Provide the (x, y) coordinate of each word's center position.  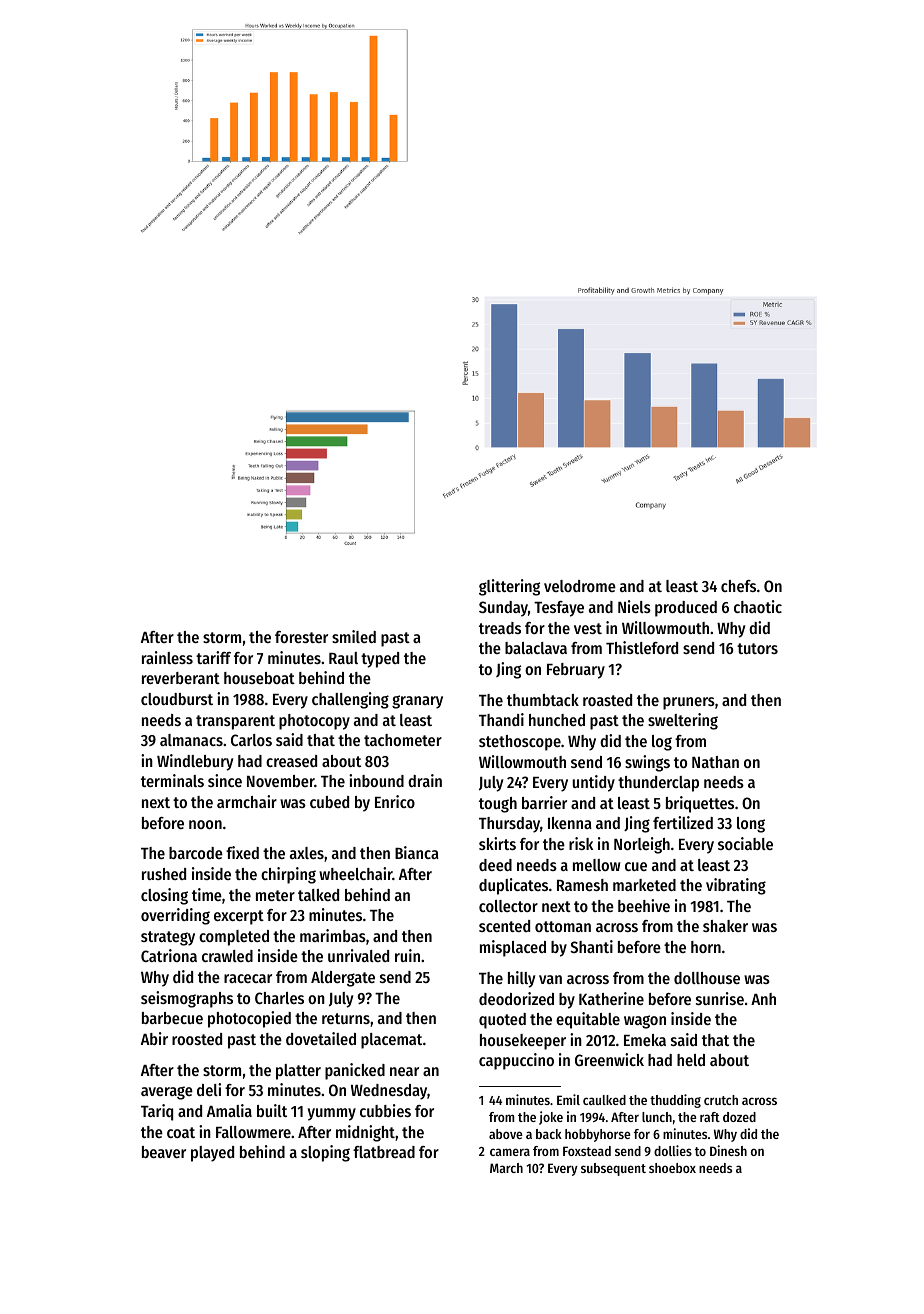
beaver (164, 1152)
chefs (738, 586)
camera (510, 1152)
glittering (509, 587)
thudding (675, 1101)
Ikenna (570, 823)
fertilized (683, 822)
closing (164, 896)
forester (301, 637)
